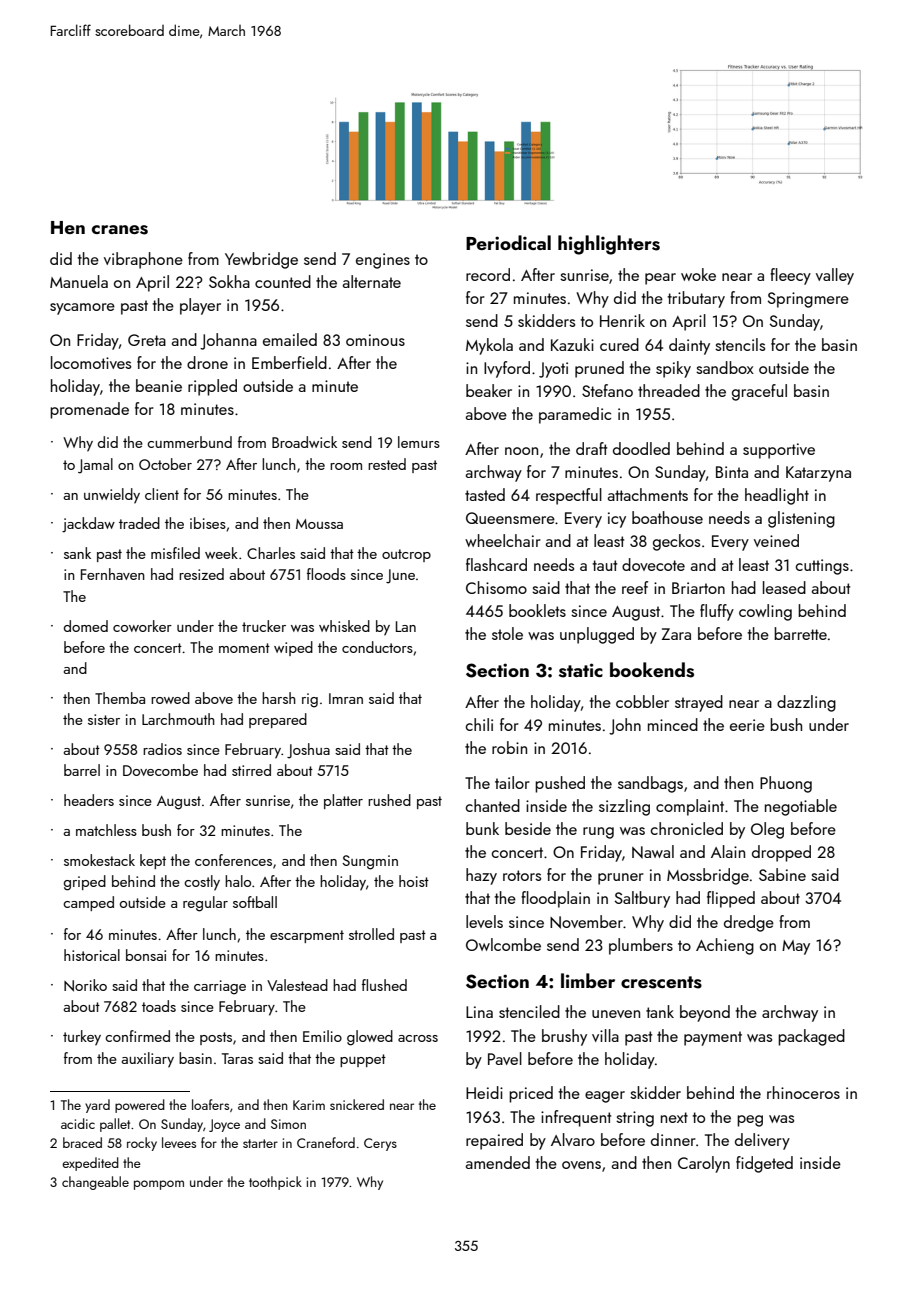  What do you see at coordinates (484, 921) in the document?
I see `levels` at bounding box center [484, 921].
